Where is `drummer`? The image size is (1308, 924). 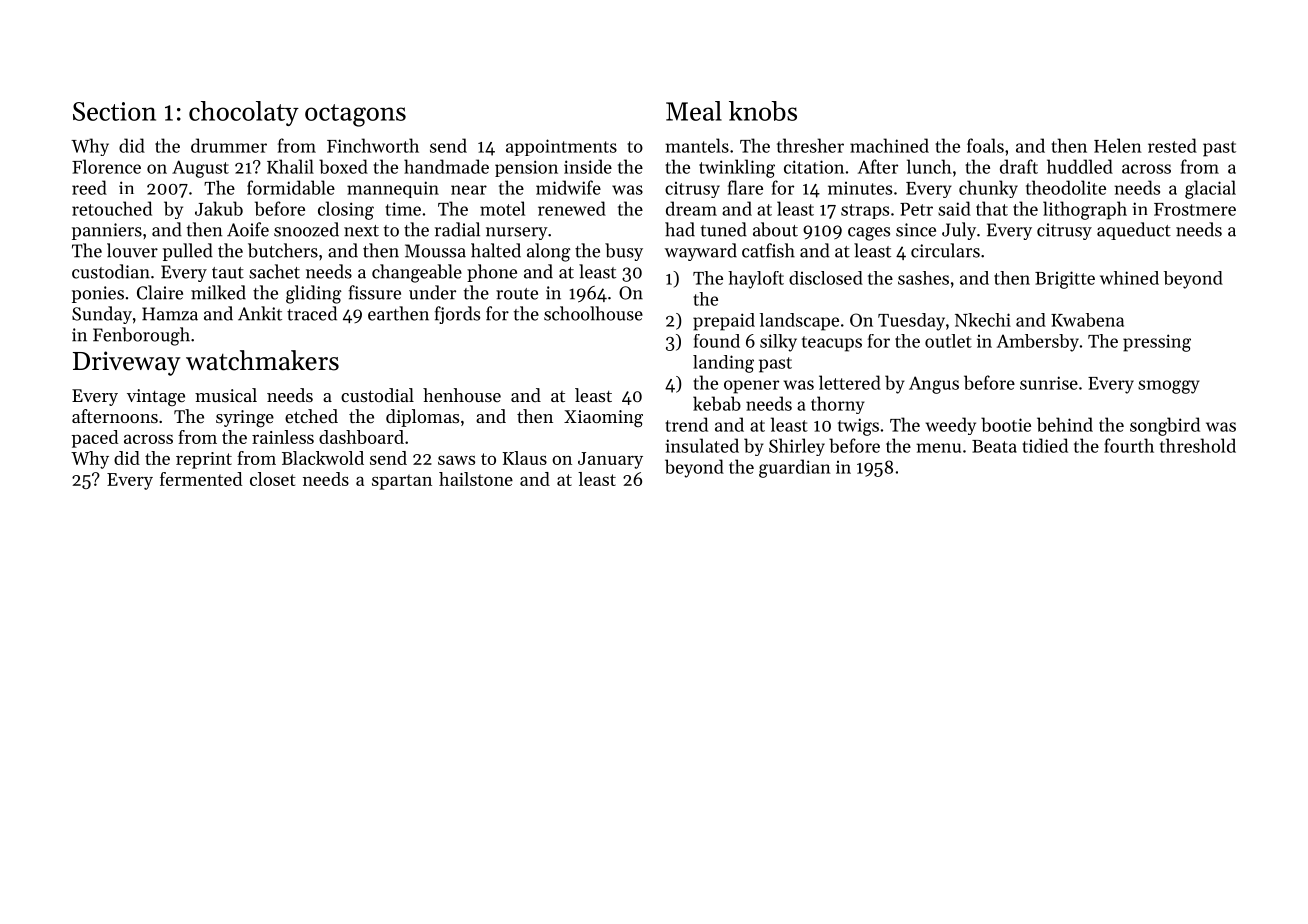 drummer is located at coordinates (229, 145).
